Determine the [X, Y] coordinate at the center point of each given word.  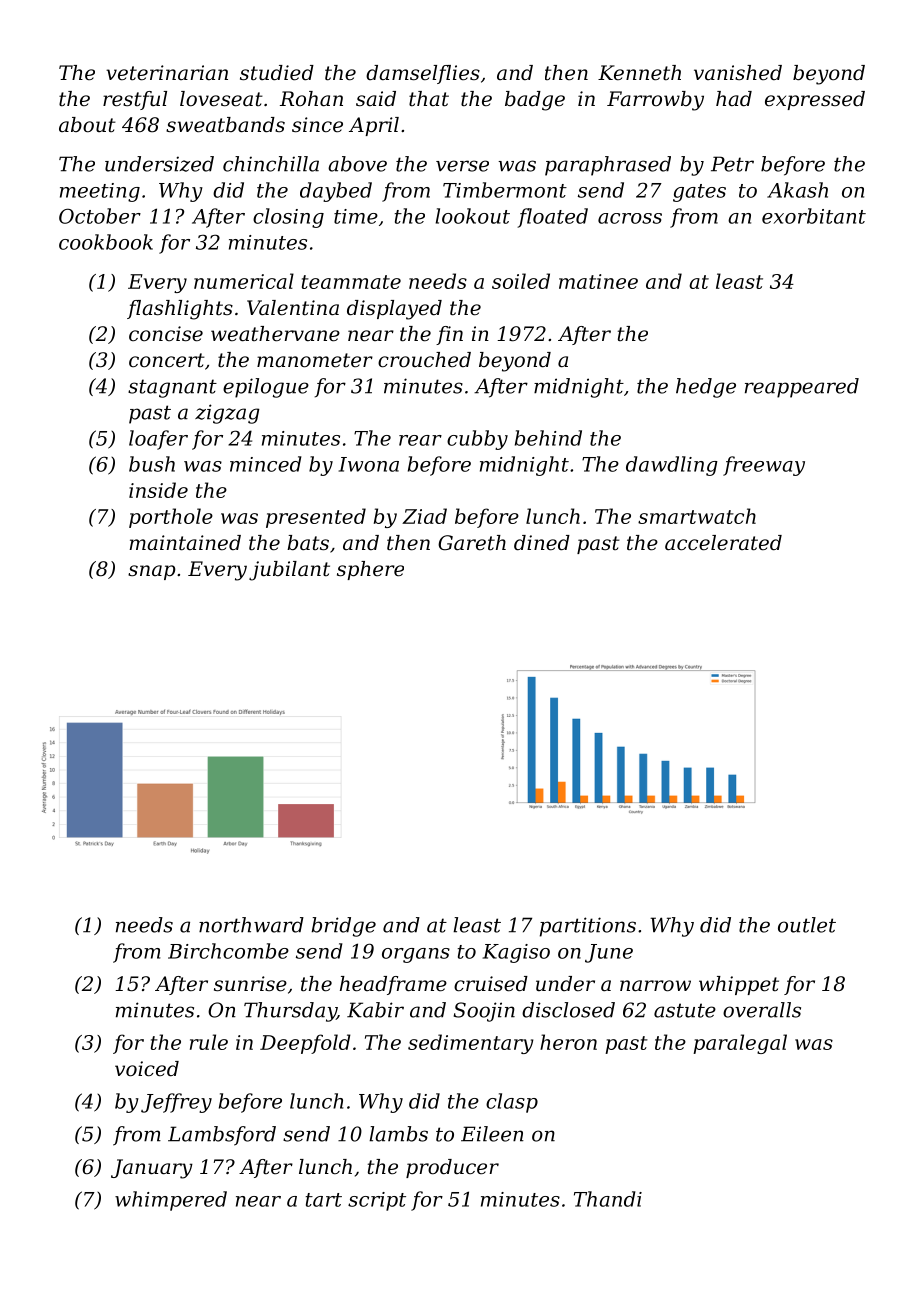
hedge [706, 388]
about [87, 125]
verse [462, 166]
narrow [655, 986]
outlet [807, 925]
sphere [370, 570]
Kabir [375, 1010]
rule [209, 1042]
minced [266, 464]
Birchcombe [228, 951]
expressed [815, 100]
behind [548, 438]
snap [151, 572]
